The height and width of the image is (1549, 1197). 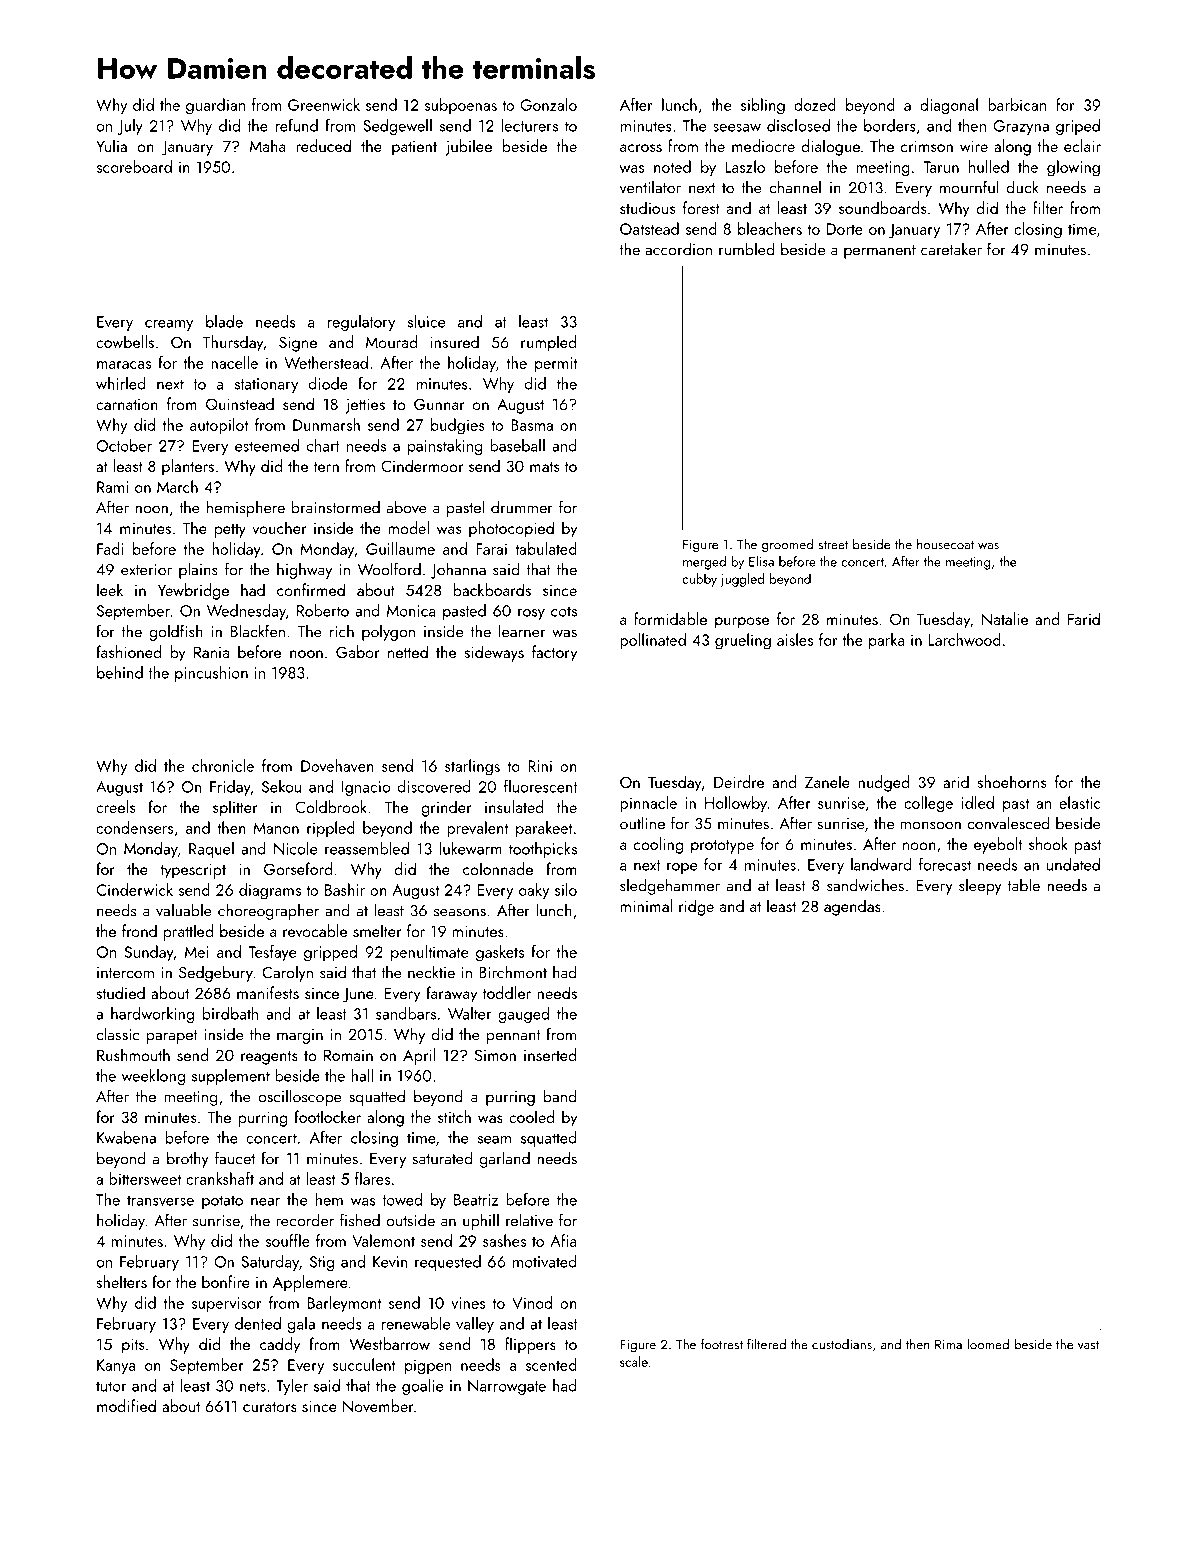 I want to click on Greenwick, so click(x=324, y=104).
